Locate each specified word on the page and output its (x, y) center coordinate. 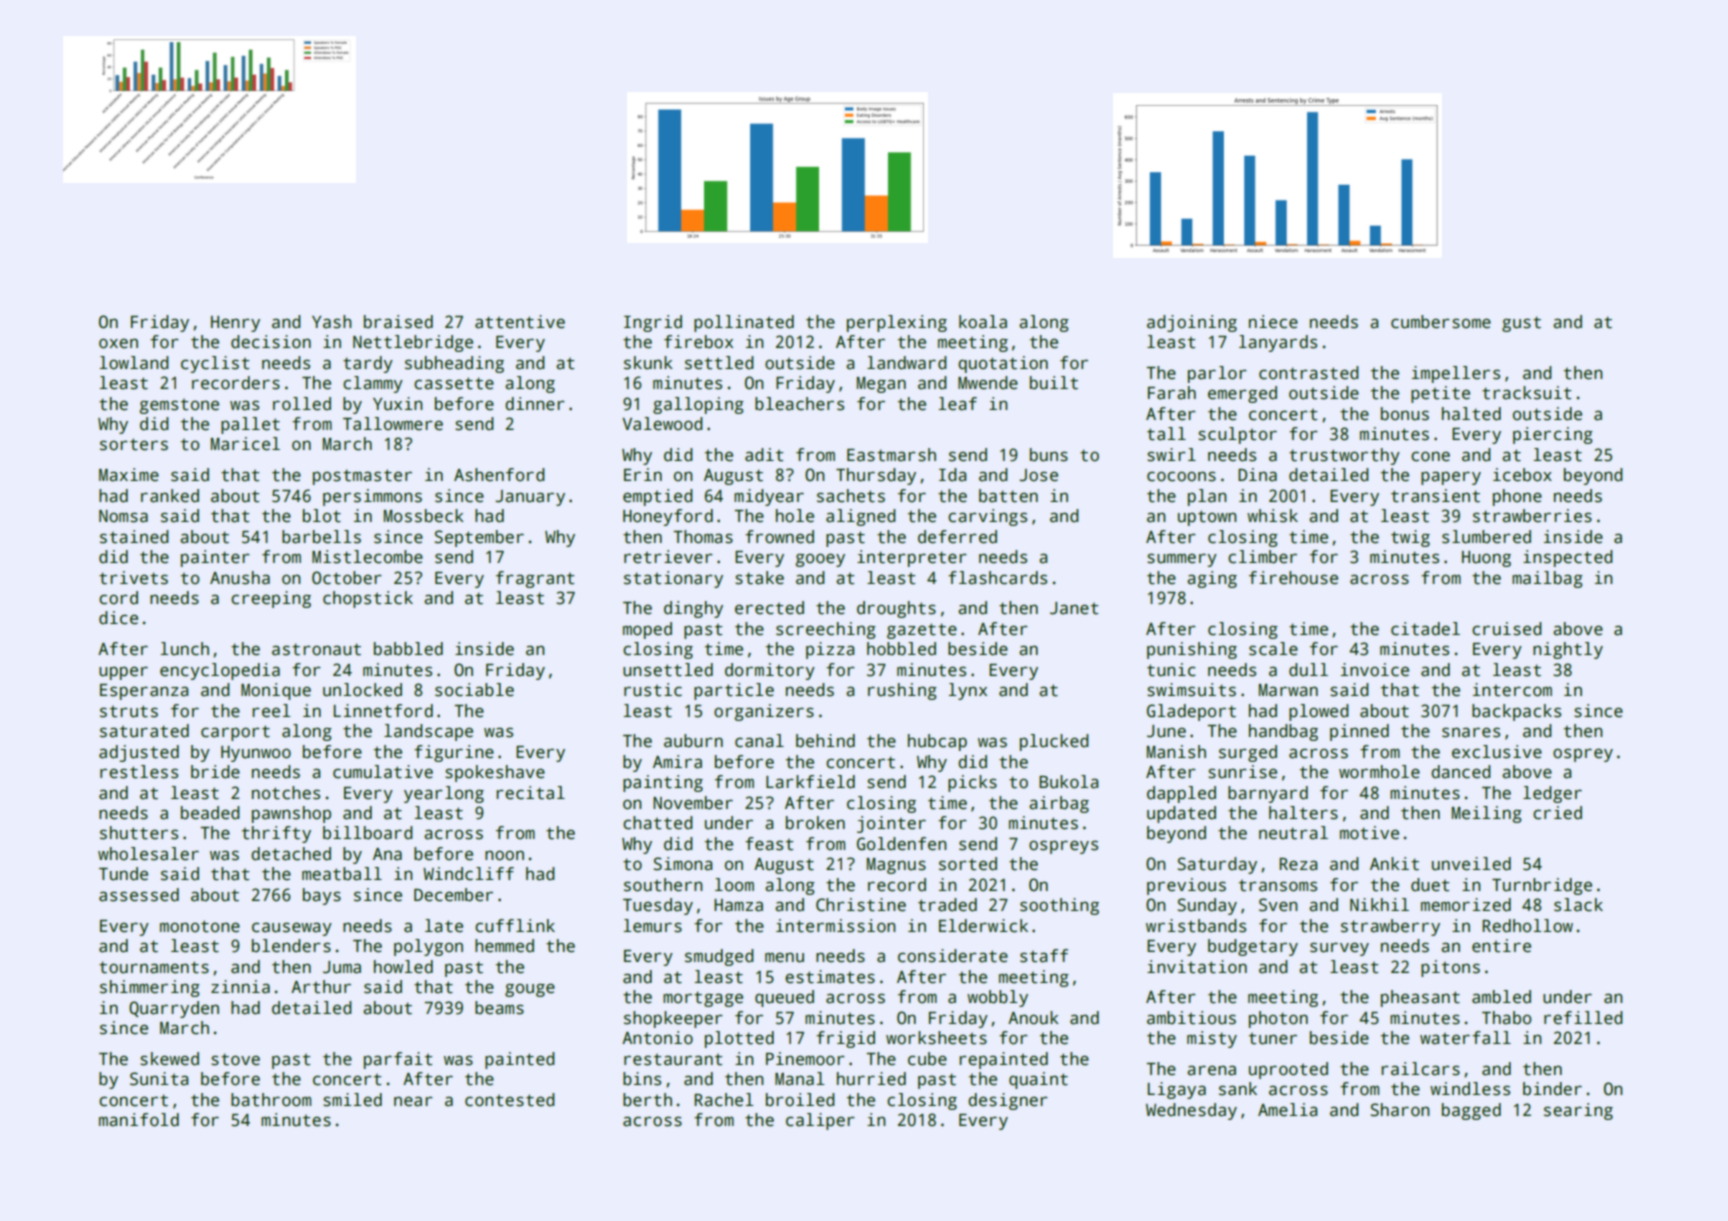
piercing (1553, 435)
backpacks (1516, 712)
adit (764, 455)
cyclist (215, 364)
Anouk (1033, 1018)
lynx (968, 691)
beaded (210, 813)
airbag (1059, 804)
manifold (139, 1120)
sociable (474, 690)
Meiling (1487, 814)
